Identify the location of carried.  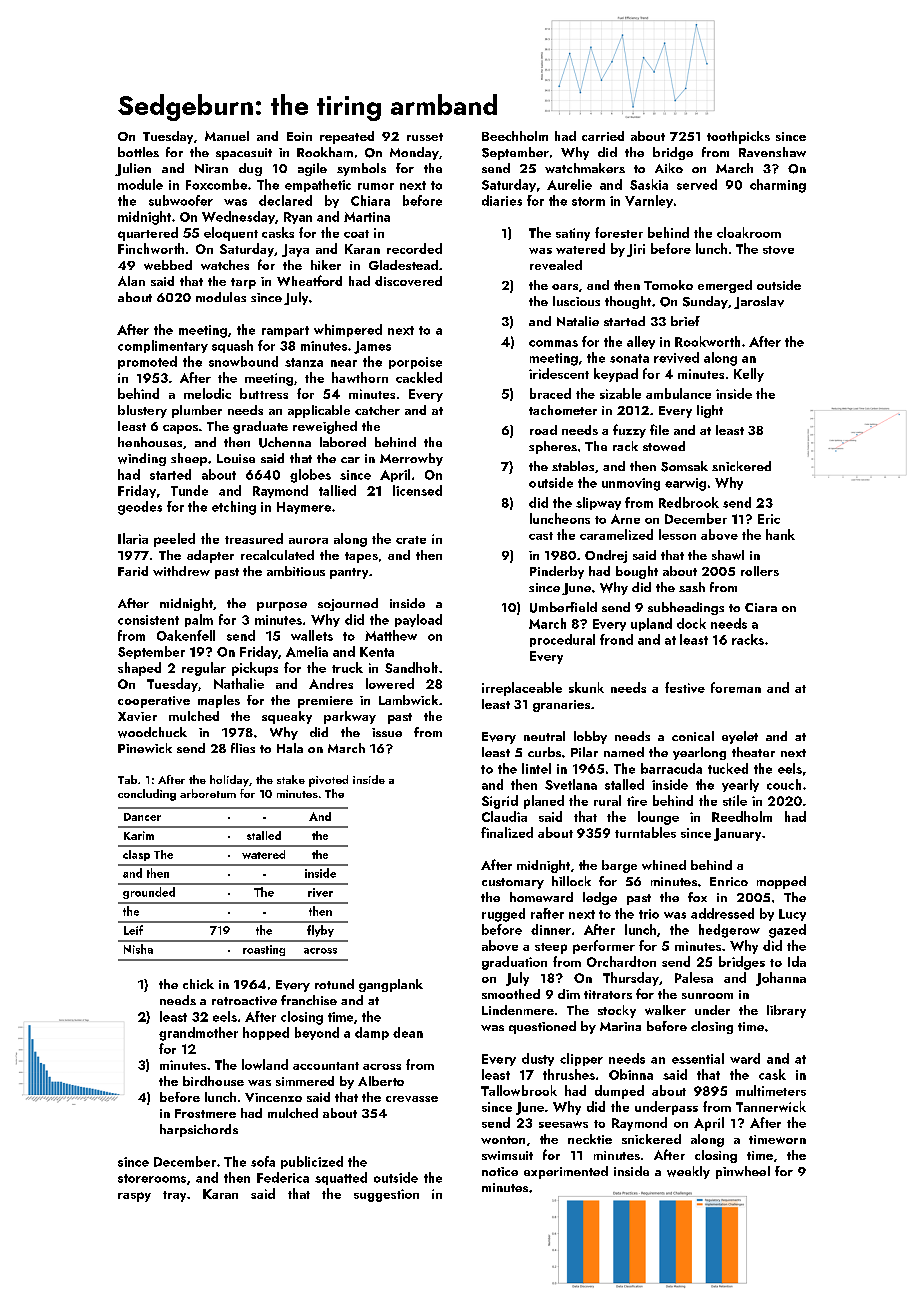
(603, 136).
